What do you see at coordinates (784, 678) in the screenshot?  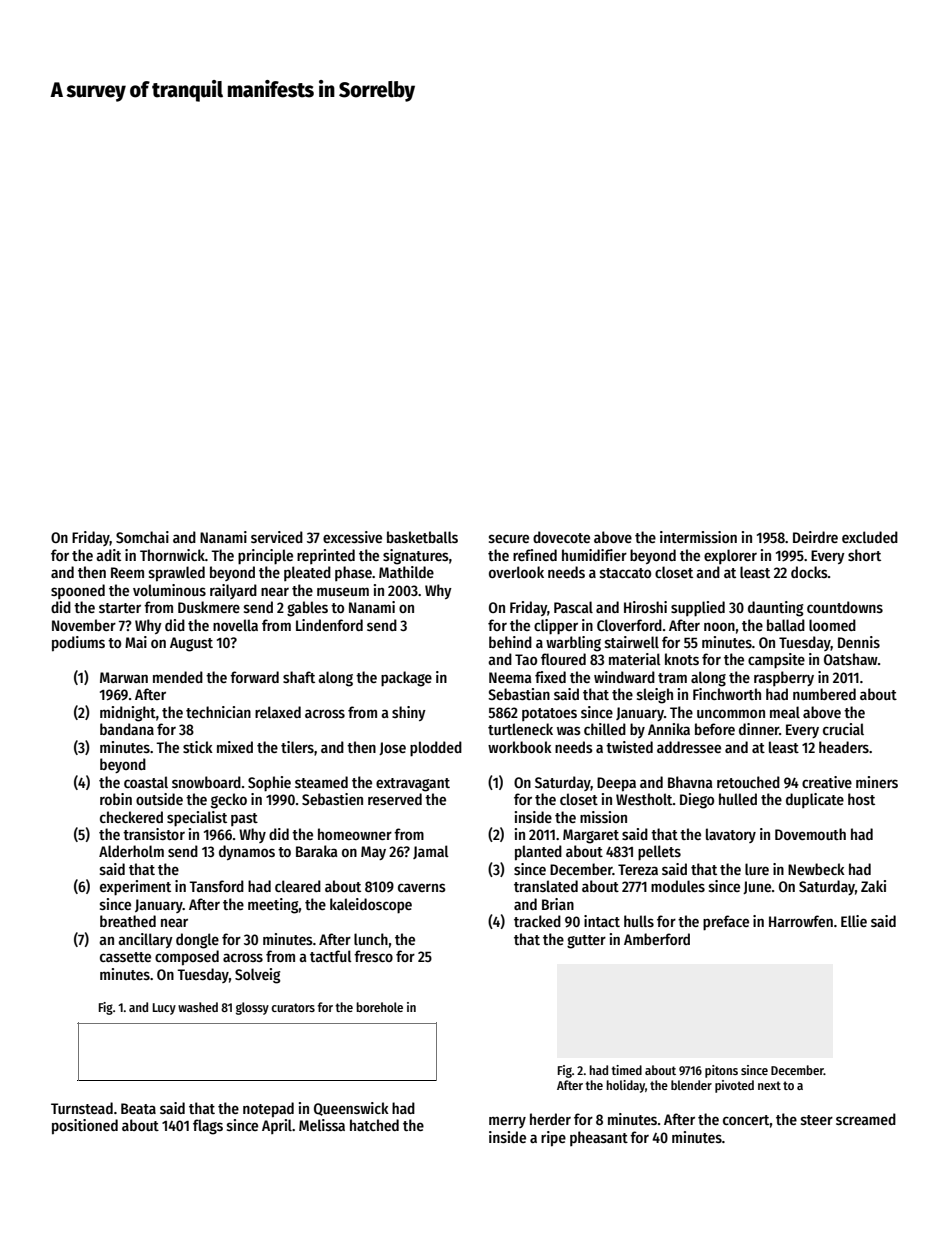 I see `raspberry` at bounding box center [784, 678].
